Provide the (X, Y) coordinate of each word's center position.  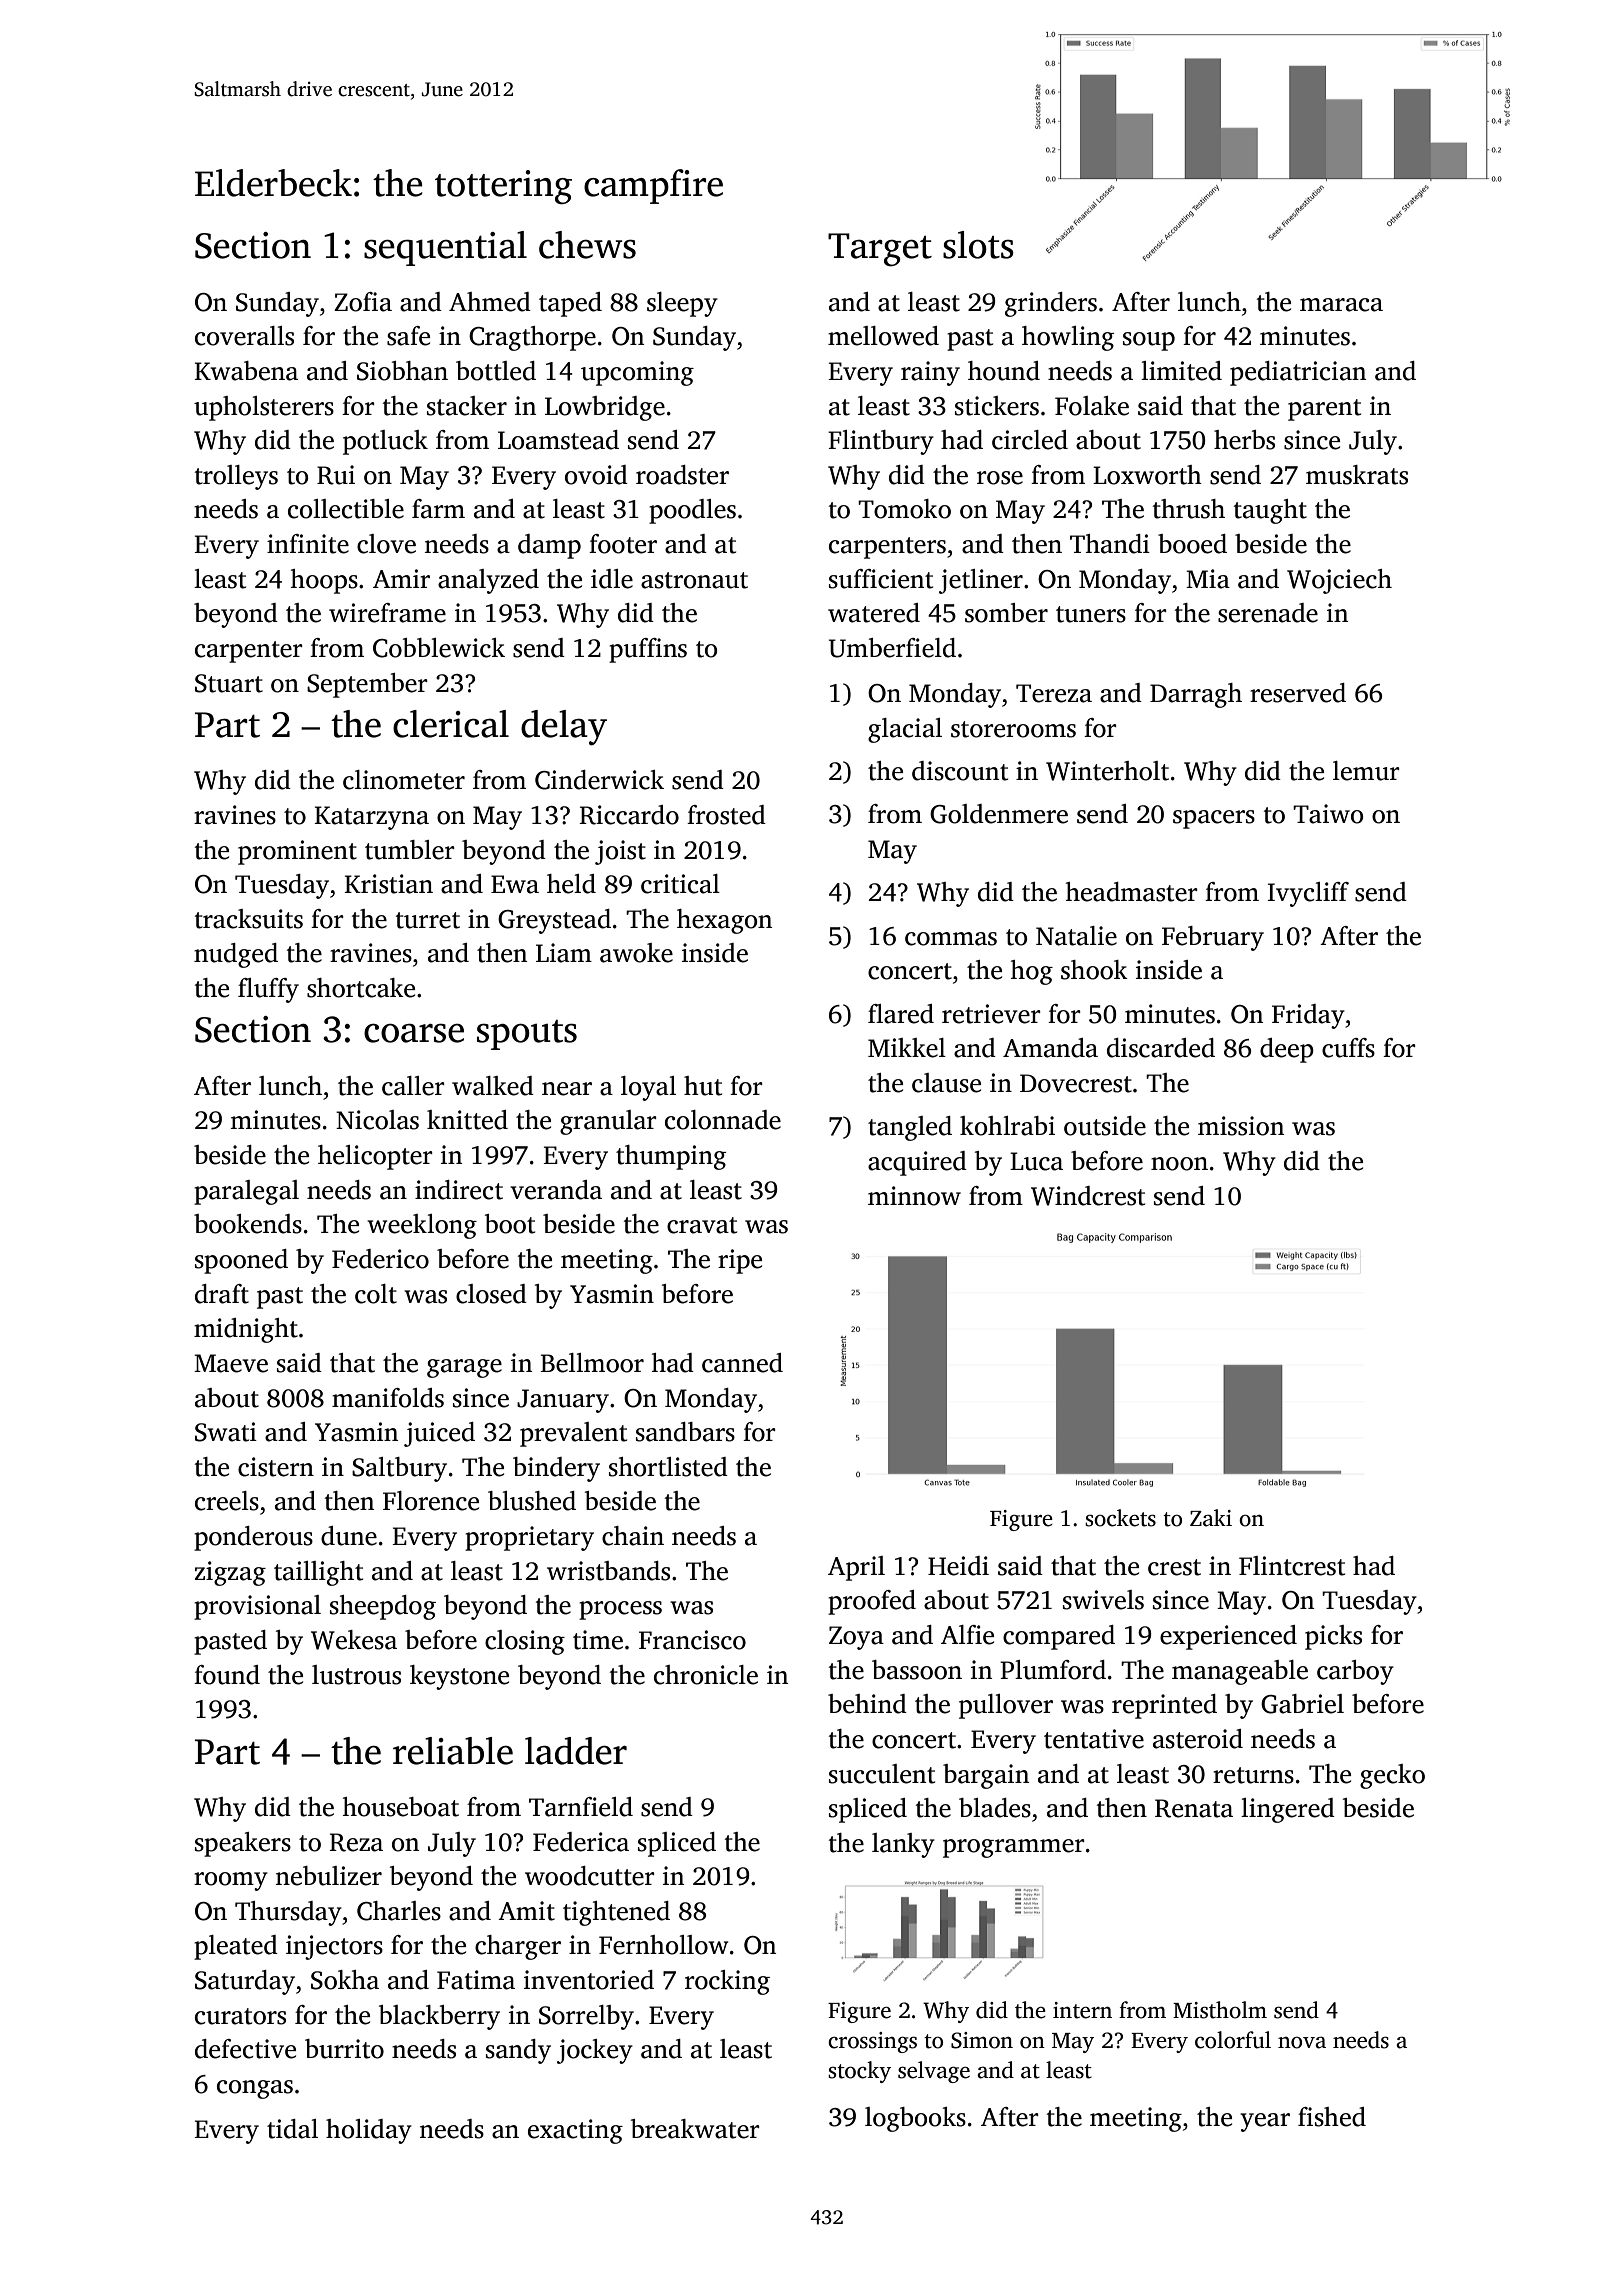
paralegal (246, 1192)
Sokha (345, 1980)
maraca (1341, 305)
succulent (882, 1774)
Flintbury (881, 442)
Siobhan (402, 371)
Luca (1036, 1161)
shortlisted (668, 1467)
